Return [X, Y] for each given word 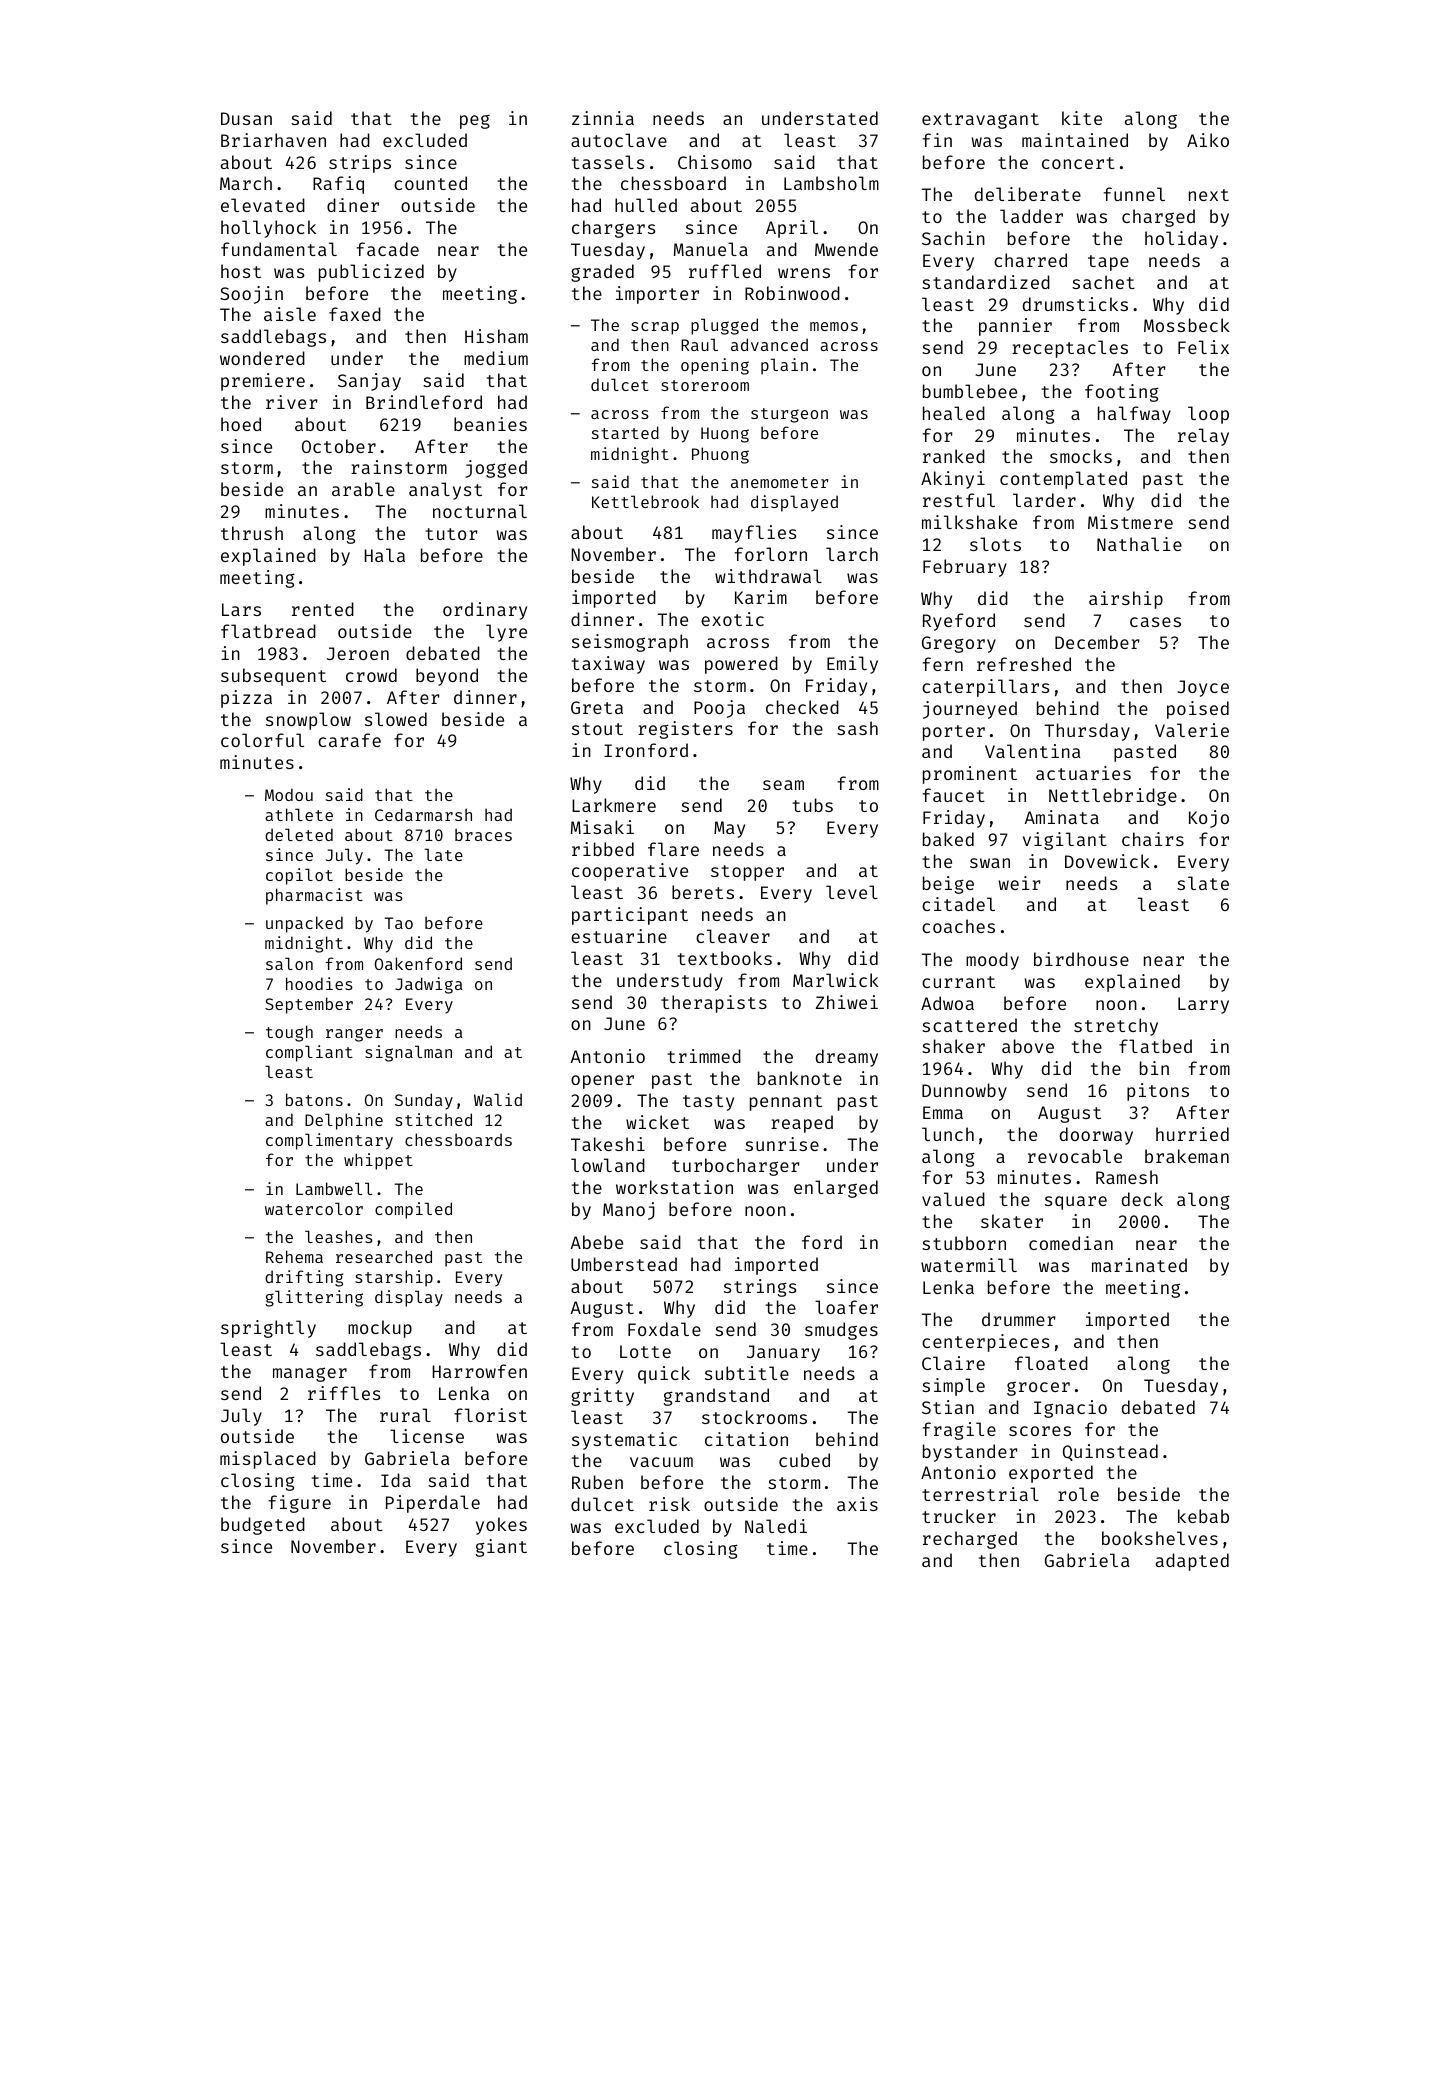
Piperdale [433, 1504]
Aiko [1208, 140]
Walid [498, 1099]
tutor [452, 534]
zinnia [603, 118]
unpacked [304, 924]
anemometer [779, 482]
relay [1203, 437]
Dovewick [1107, 861]
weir [1020, 883]
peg [475, 122]
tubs [813, 805]
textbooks [725, 958]
